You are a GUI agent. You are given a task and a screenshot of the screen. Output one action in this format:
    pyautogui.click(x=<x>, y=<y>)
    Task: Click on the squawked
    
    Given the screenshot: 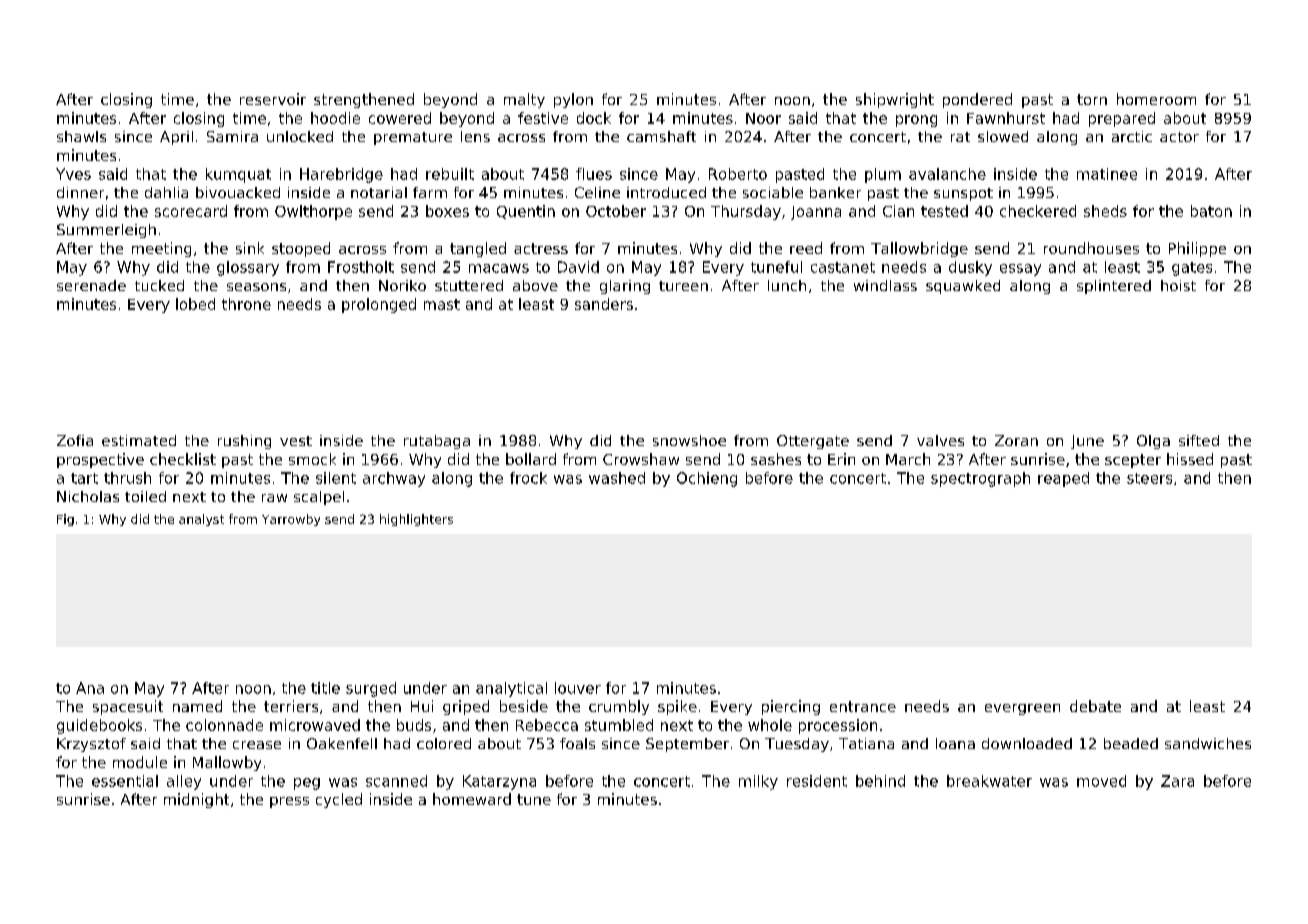 What is the action you would take?
    pyautogui.click(x=963, y=287)
